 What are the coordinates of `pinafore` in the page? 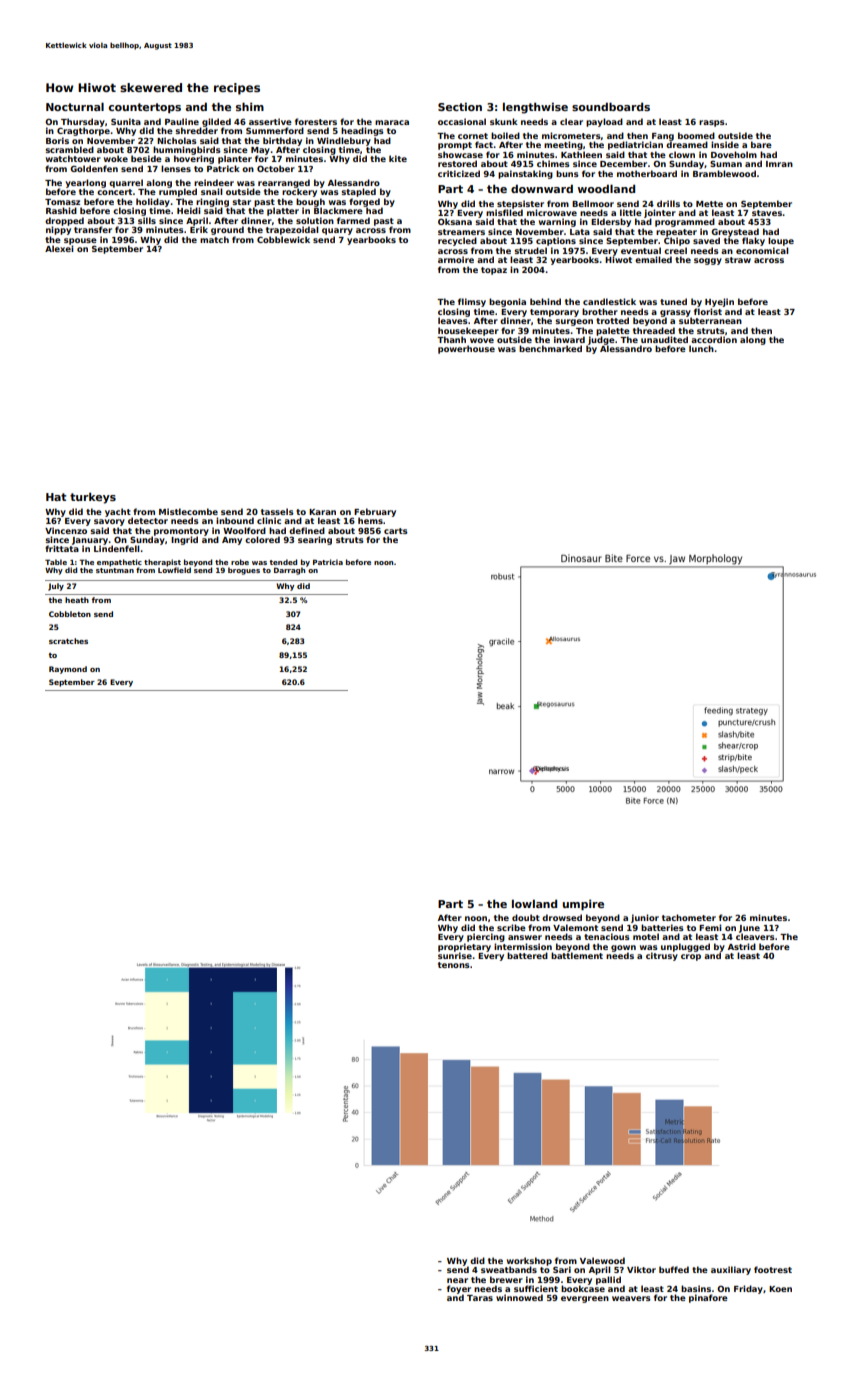 It's located at (708, 1298).
